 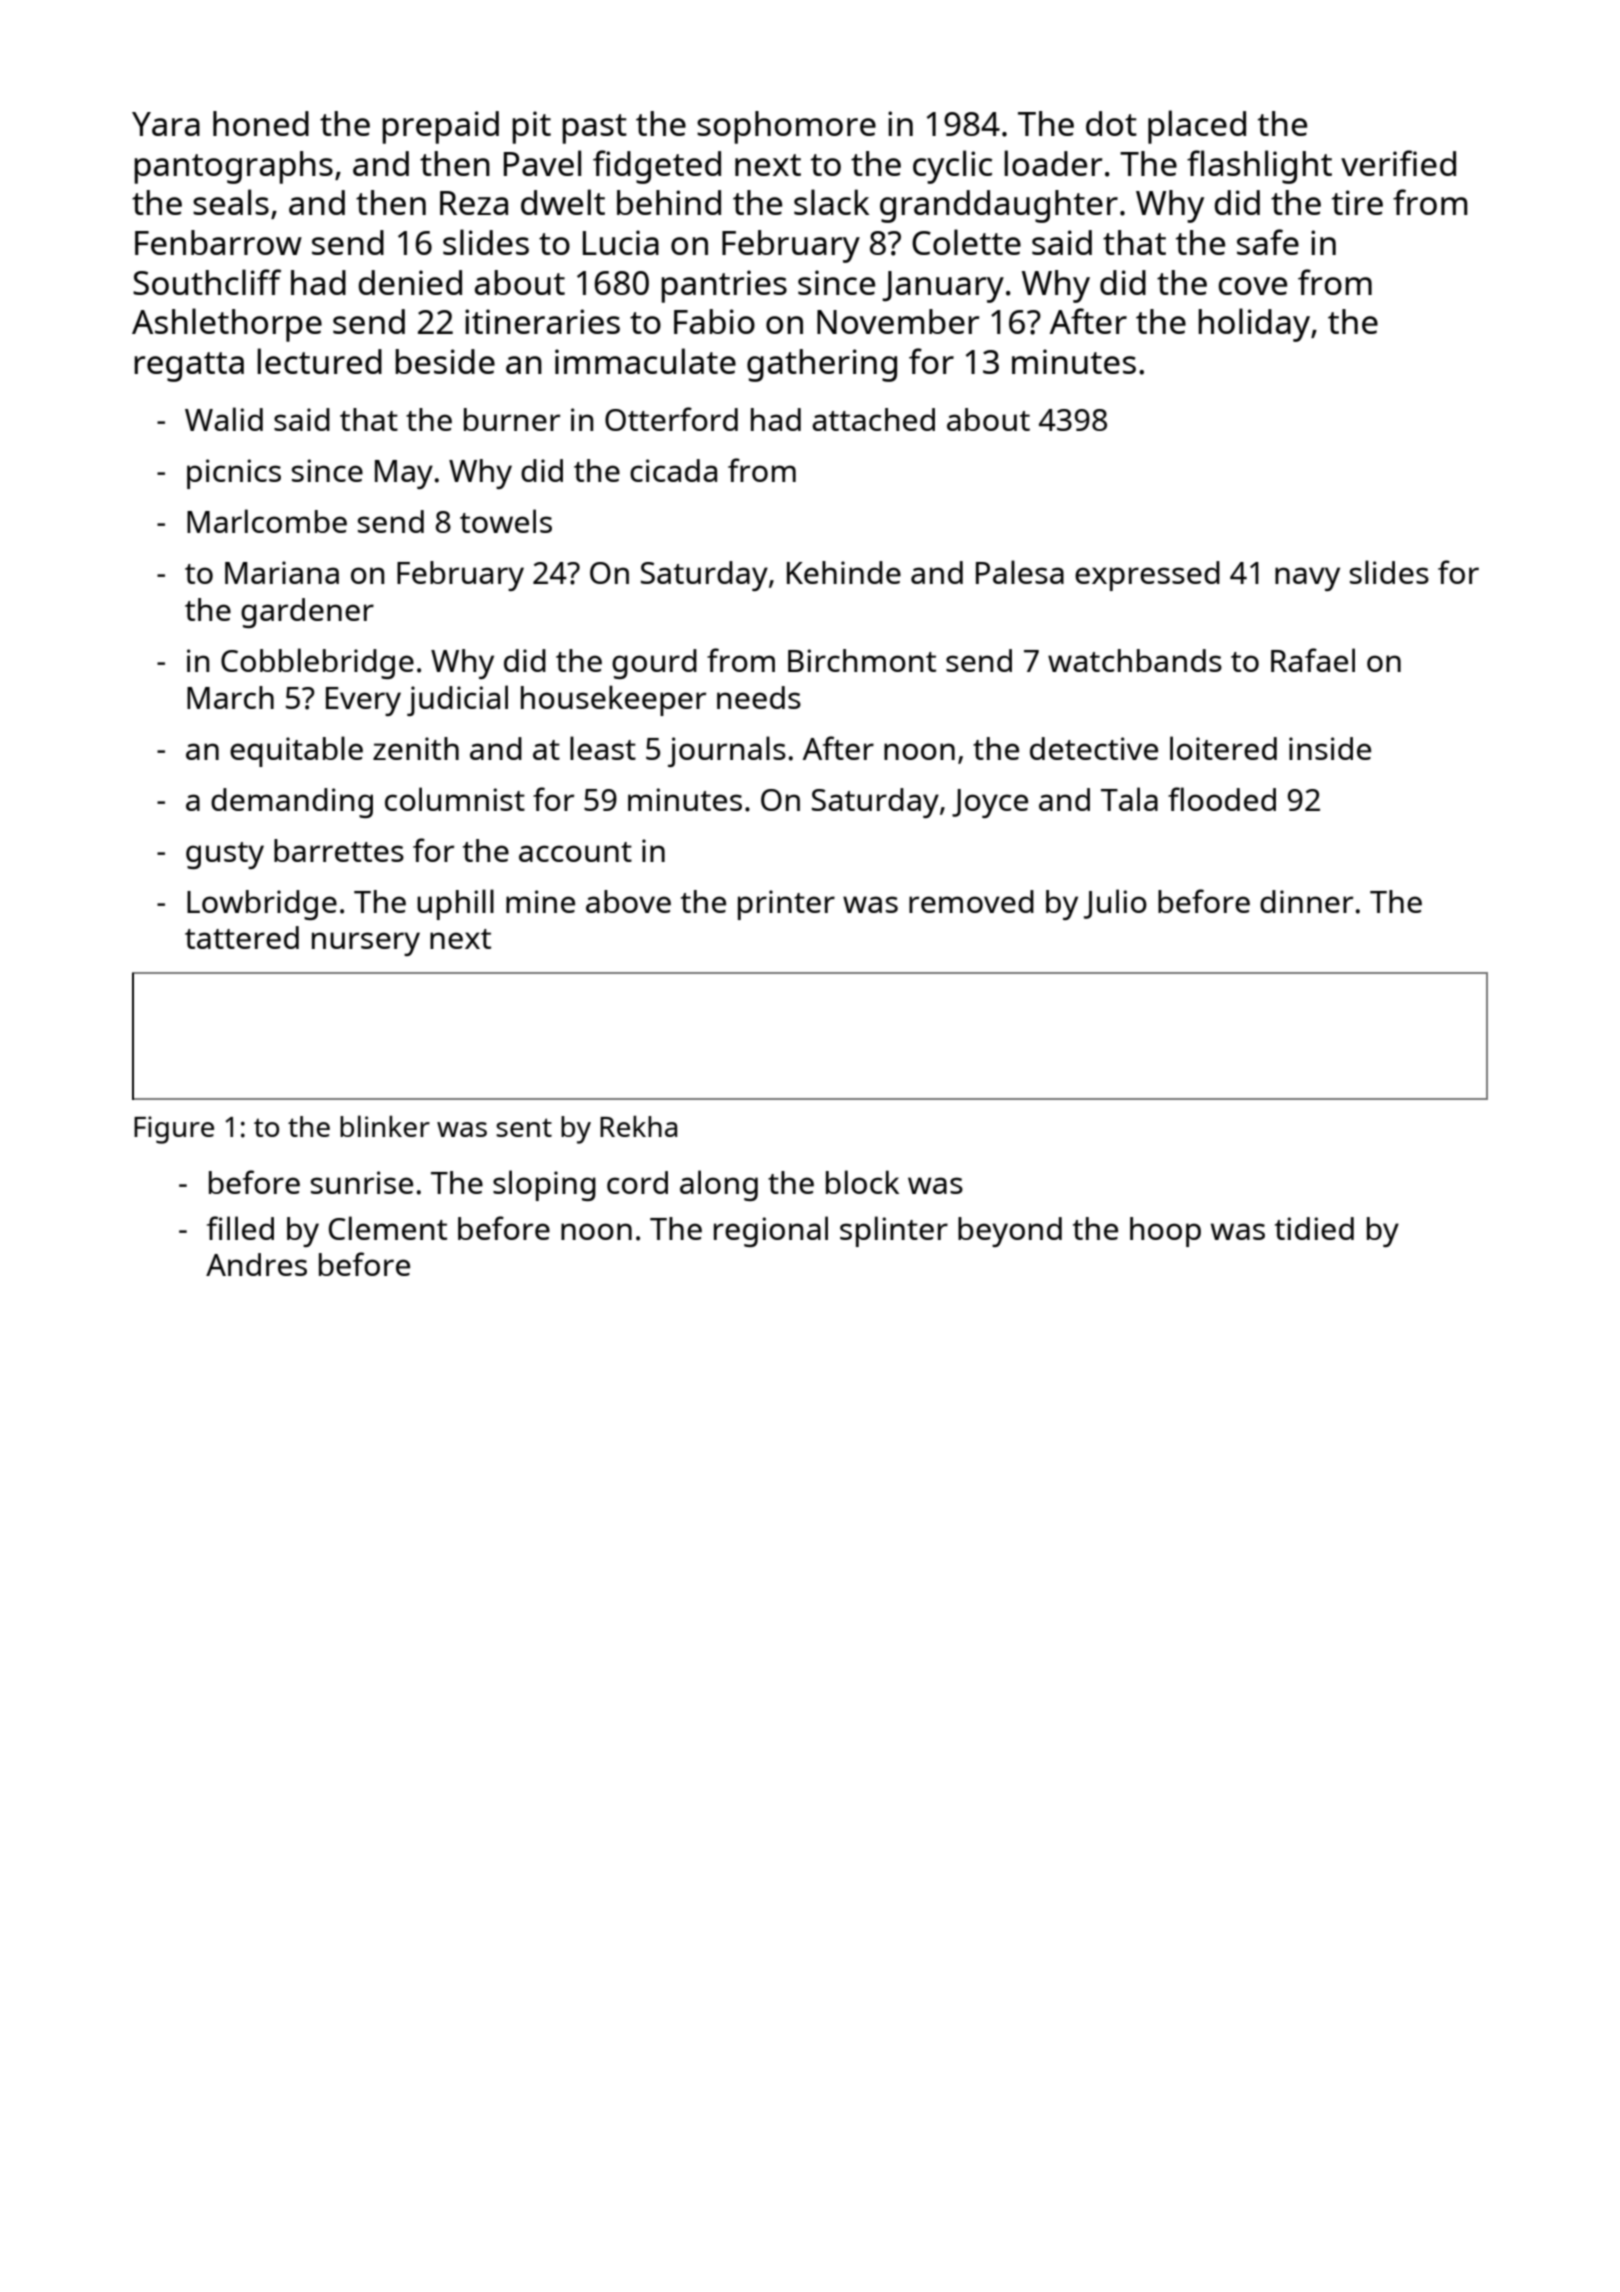 I want to click on tidied, so click(x=1314, y=1228).
